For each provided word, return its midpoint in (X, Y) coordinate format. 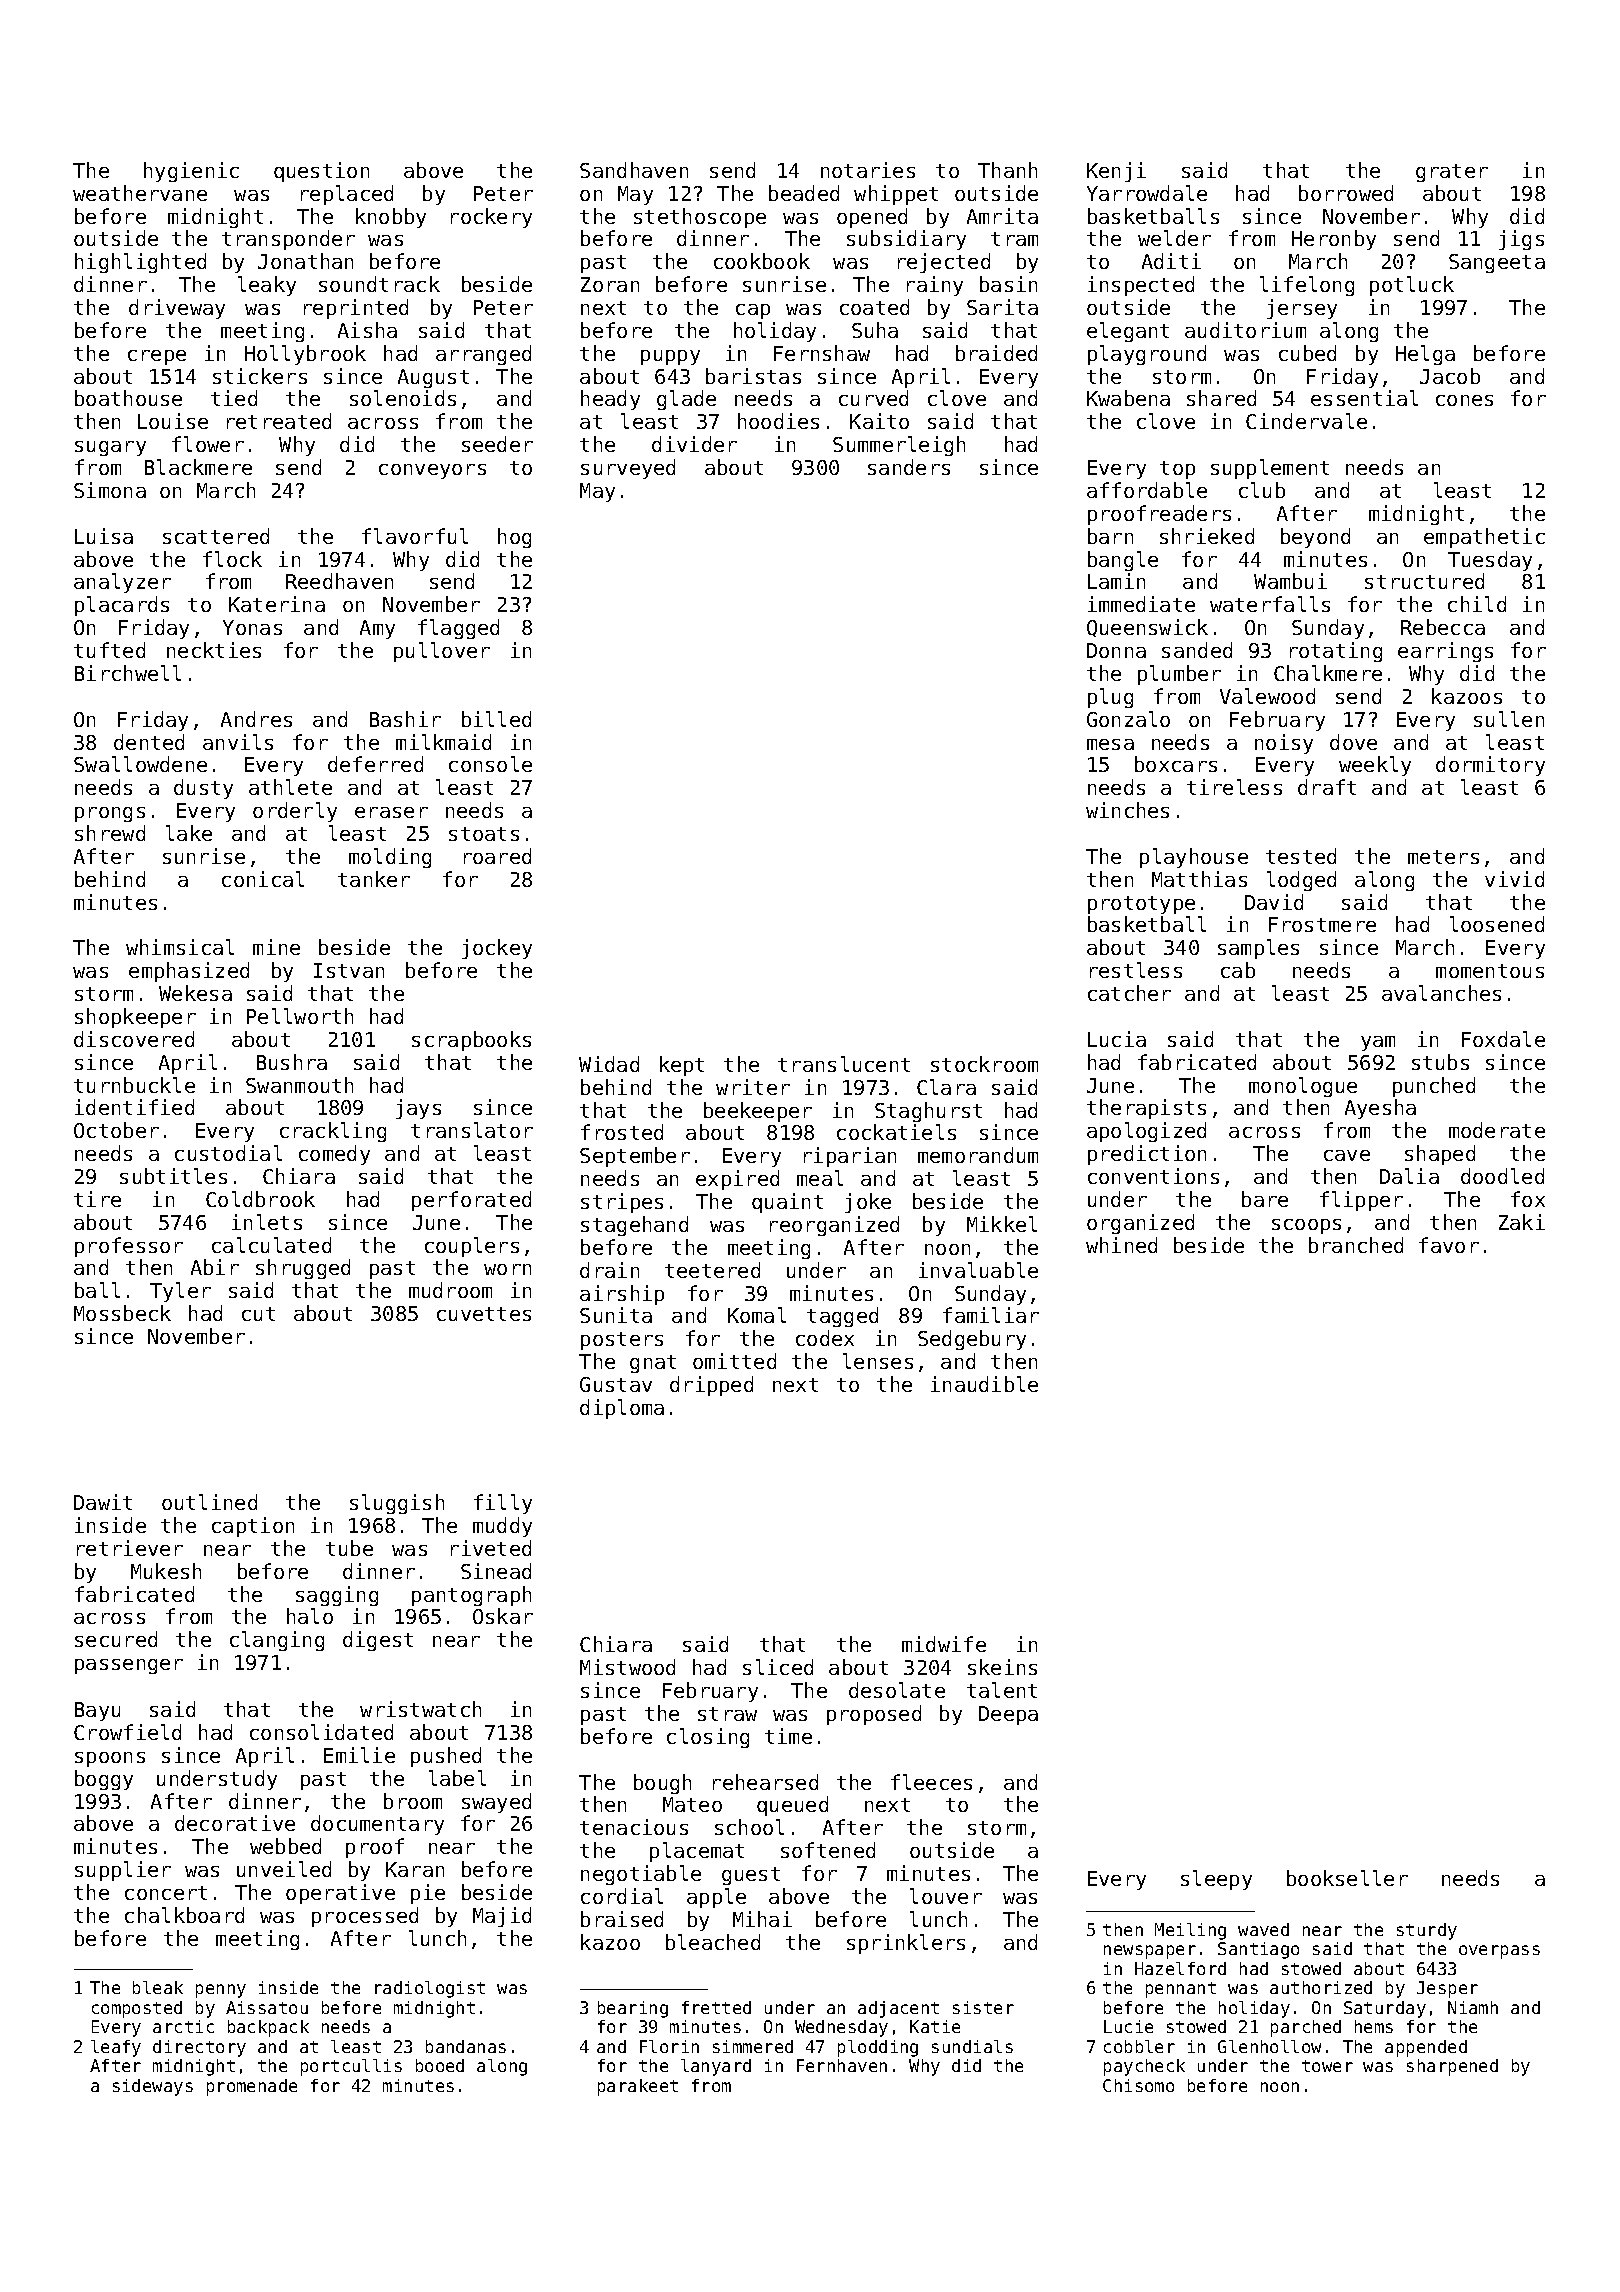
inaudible (984, 1384)
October (116, 1130)
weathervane (140, 193)
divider (694, 444)
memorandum (978, 1155)
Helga (1425, 355)
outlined (209, 1502)
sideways (153, 2087)
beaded (804, 193)
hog (514, 538)
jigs (1521, 240)
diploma (622, 1409)
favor (1449, 1245)
